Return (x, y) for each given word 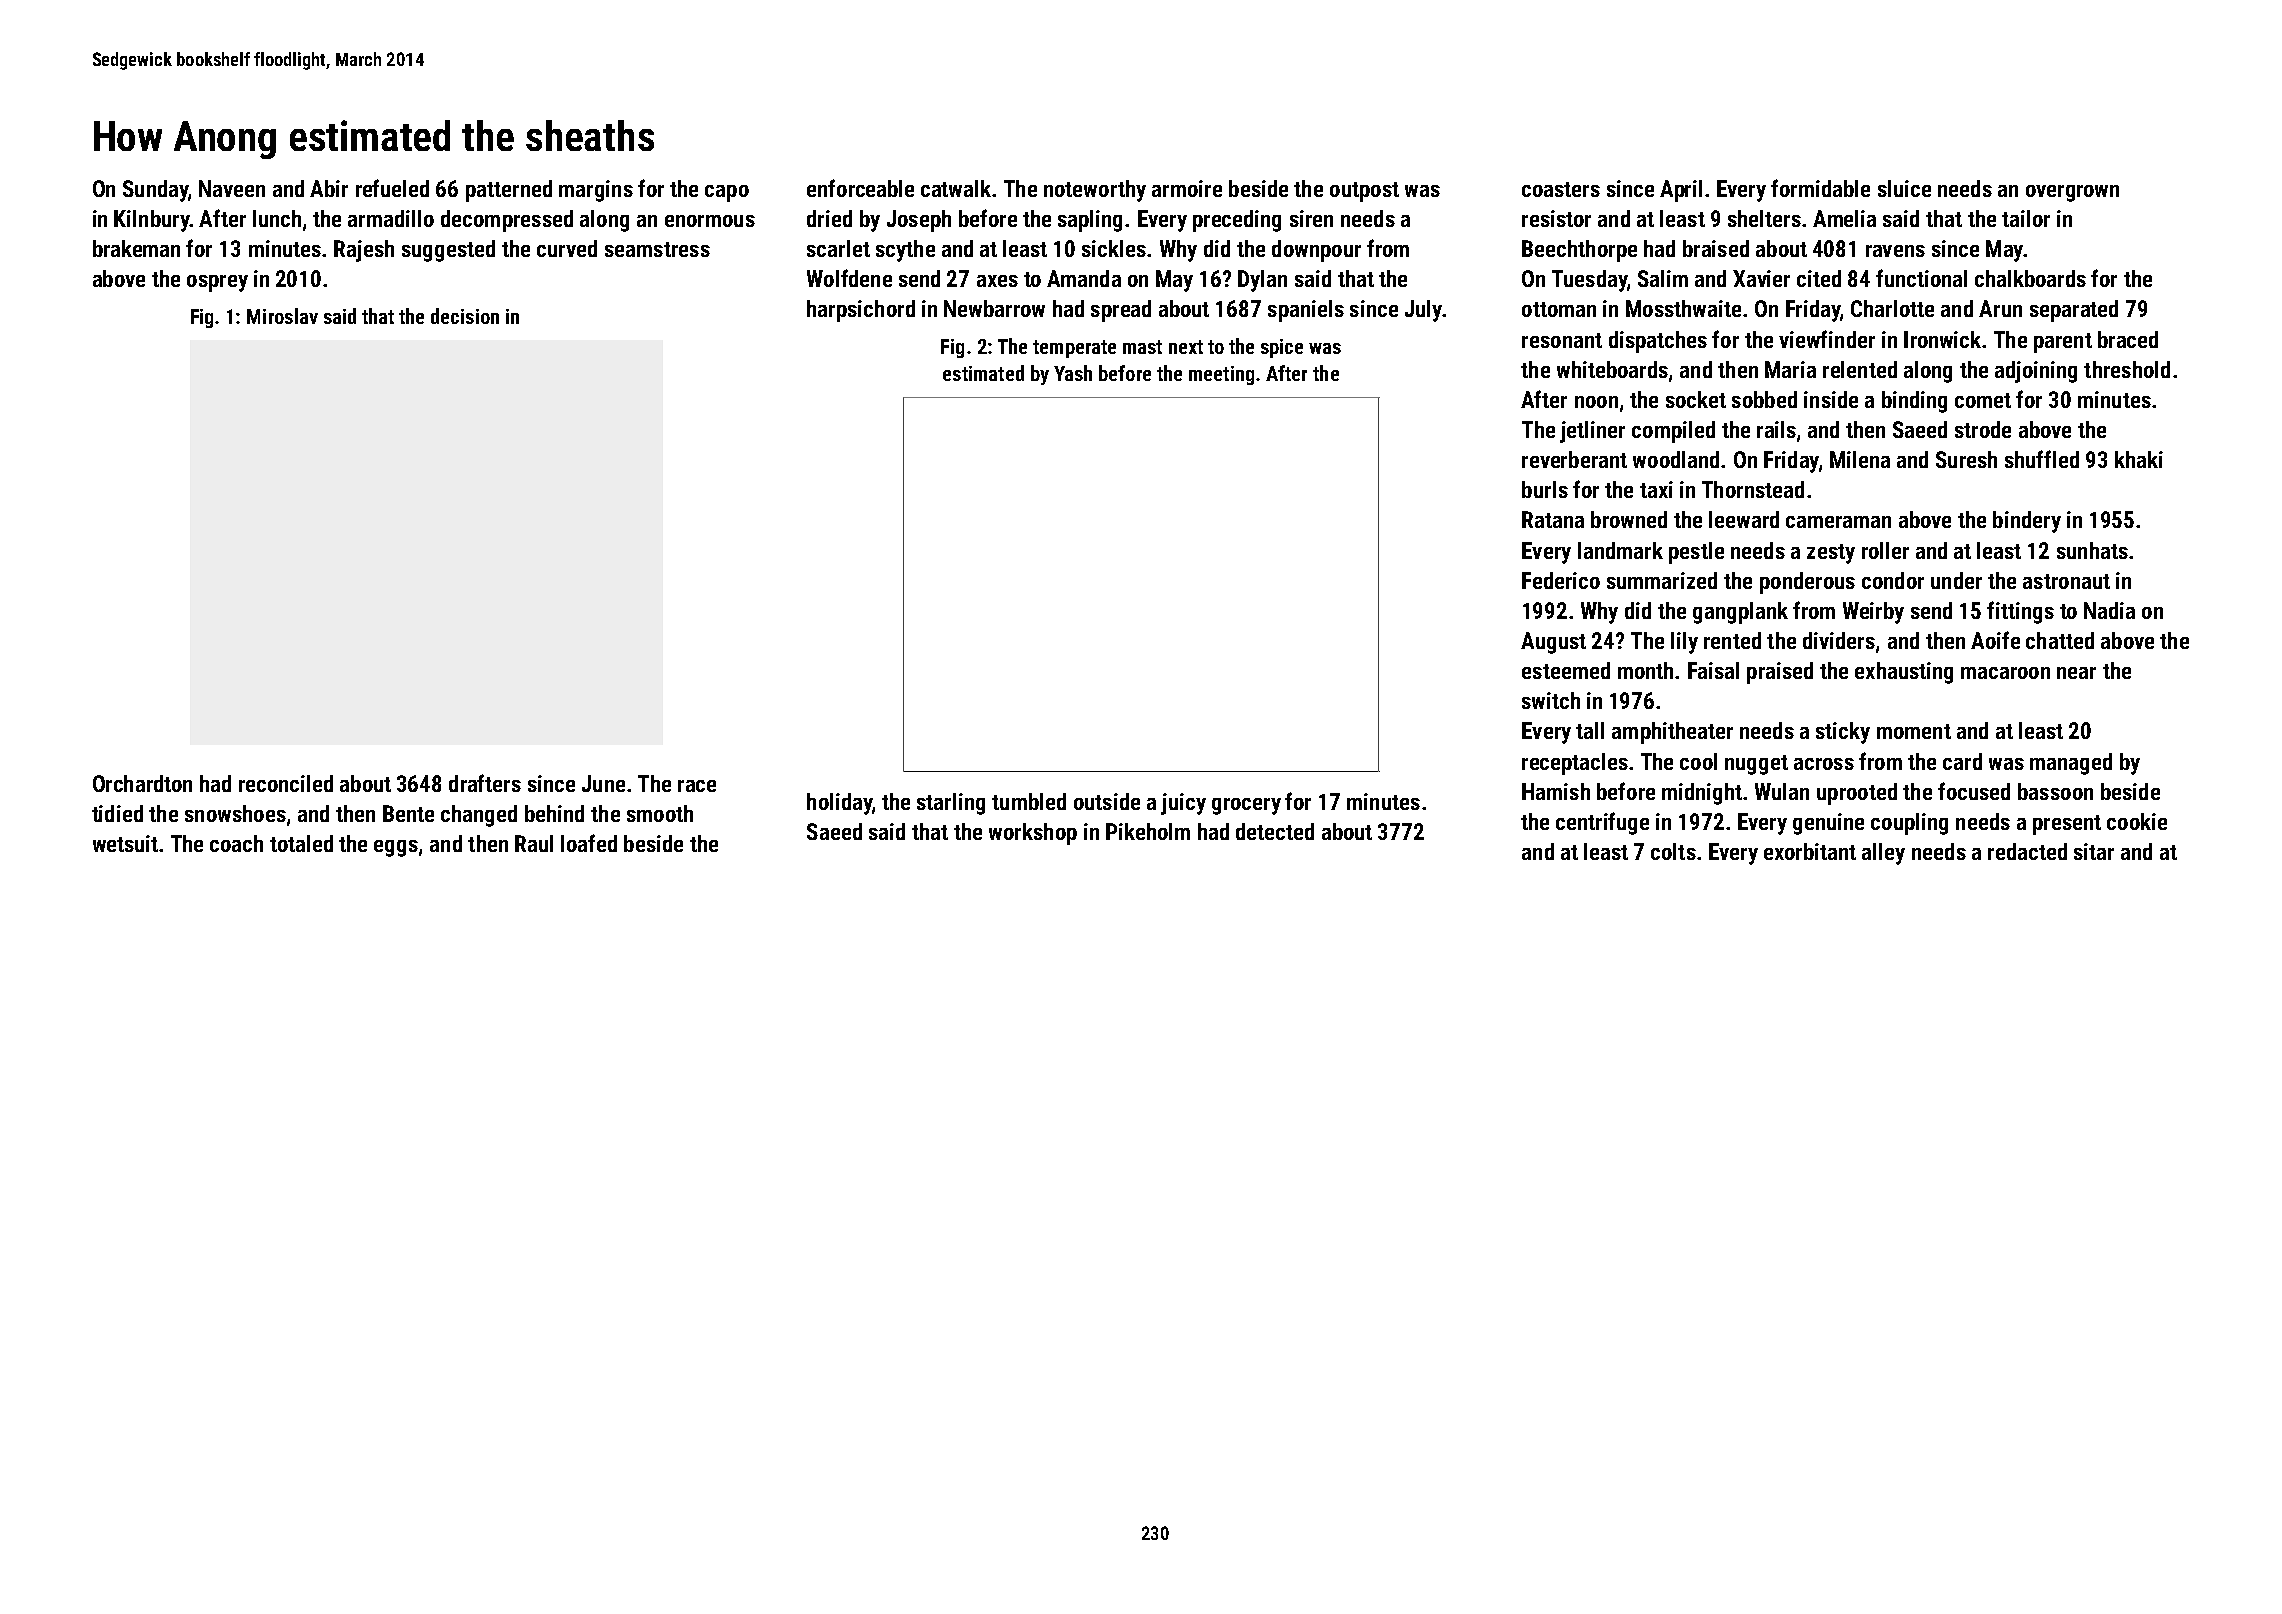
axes (997, 281)
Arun (2000, 308)
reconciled (286, 783)
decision (465, 316)
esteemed (1566, 670)
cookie (2137, 821)
